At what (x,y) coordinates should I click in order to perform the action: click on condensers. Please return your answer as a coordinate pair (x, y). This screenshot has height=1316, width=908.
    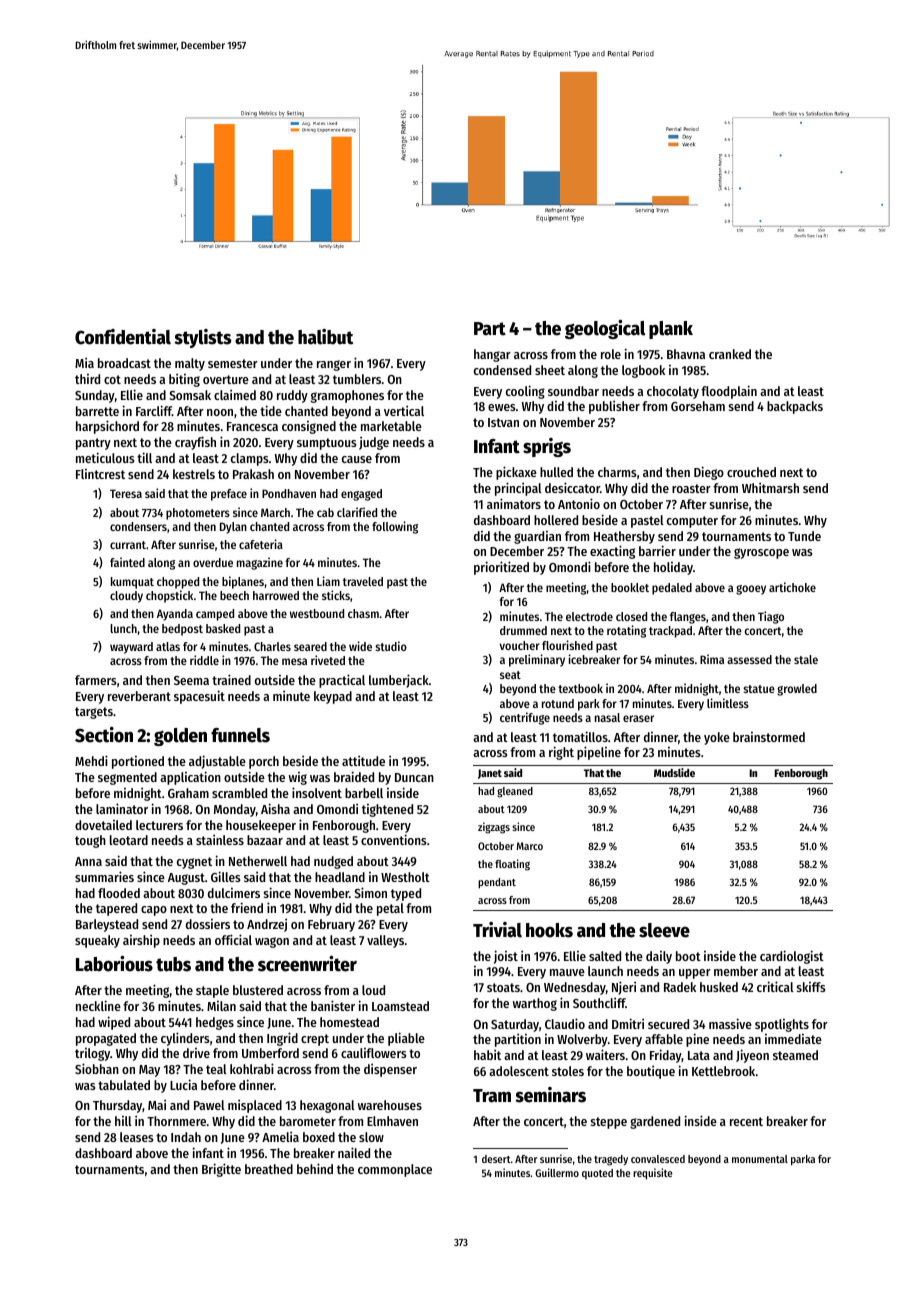
    Looking at the image, I should click on (138, 526).
